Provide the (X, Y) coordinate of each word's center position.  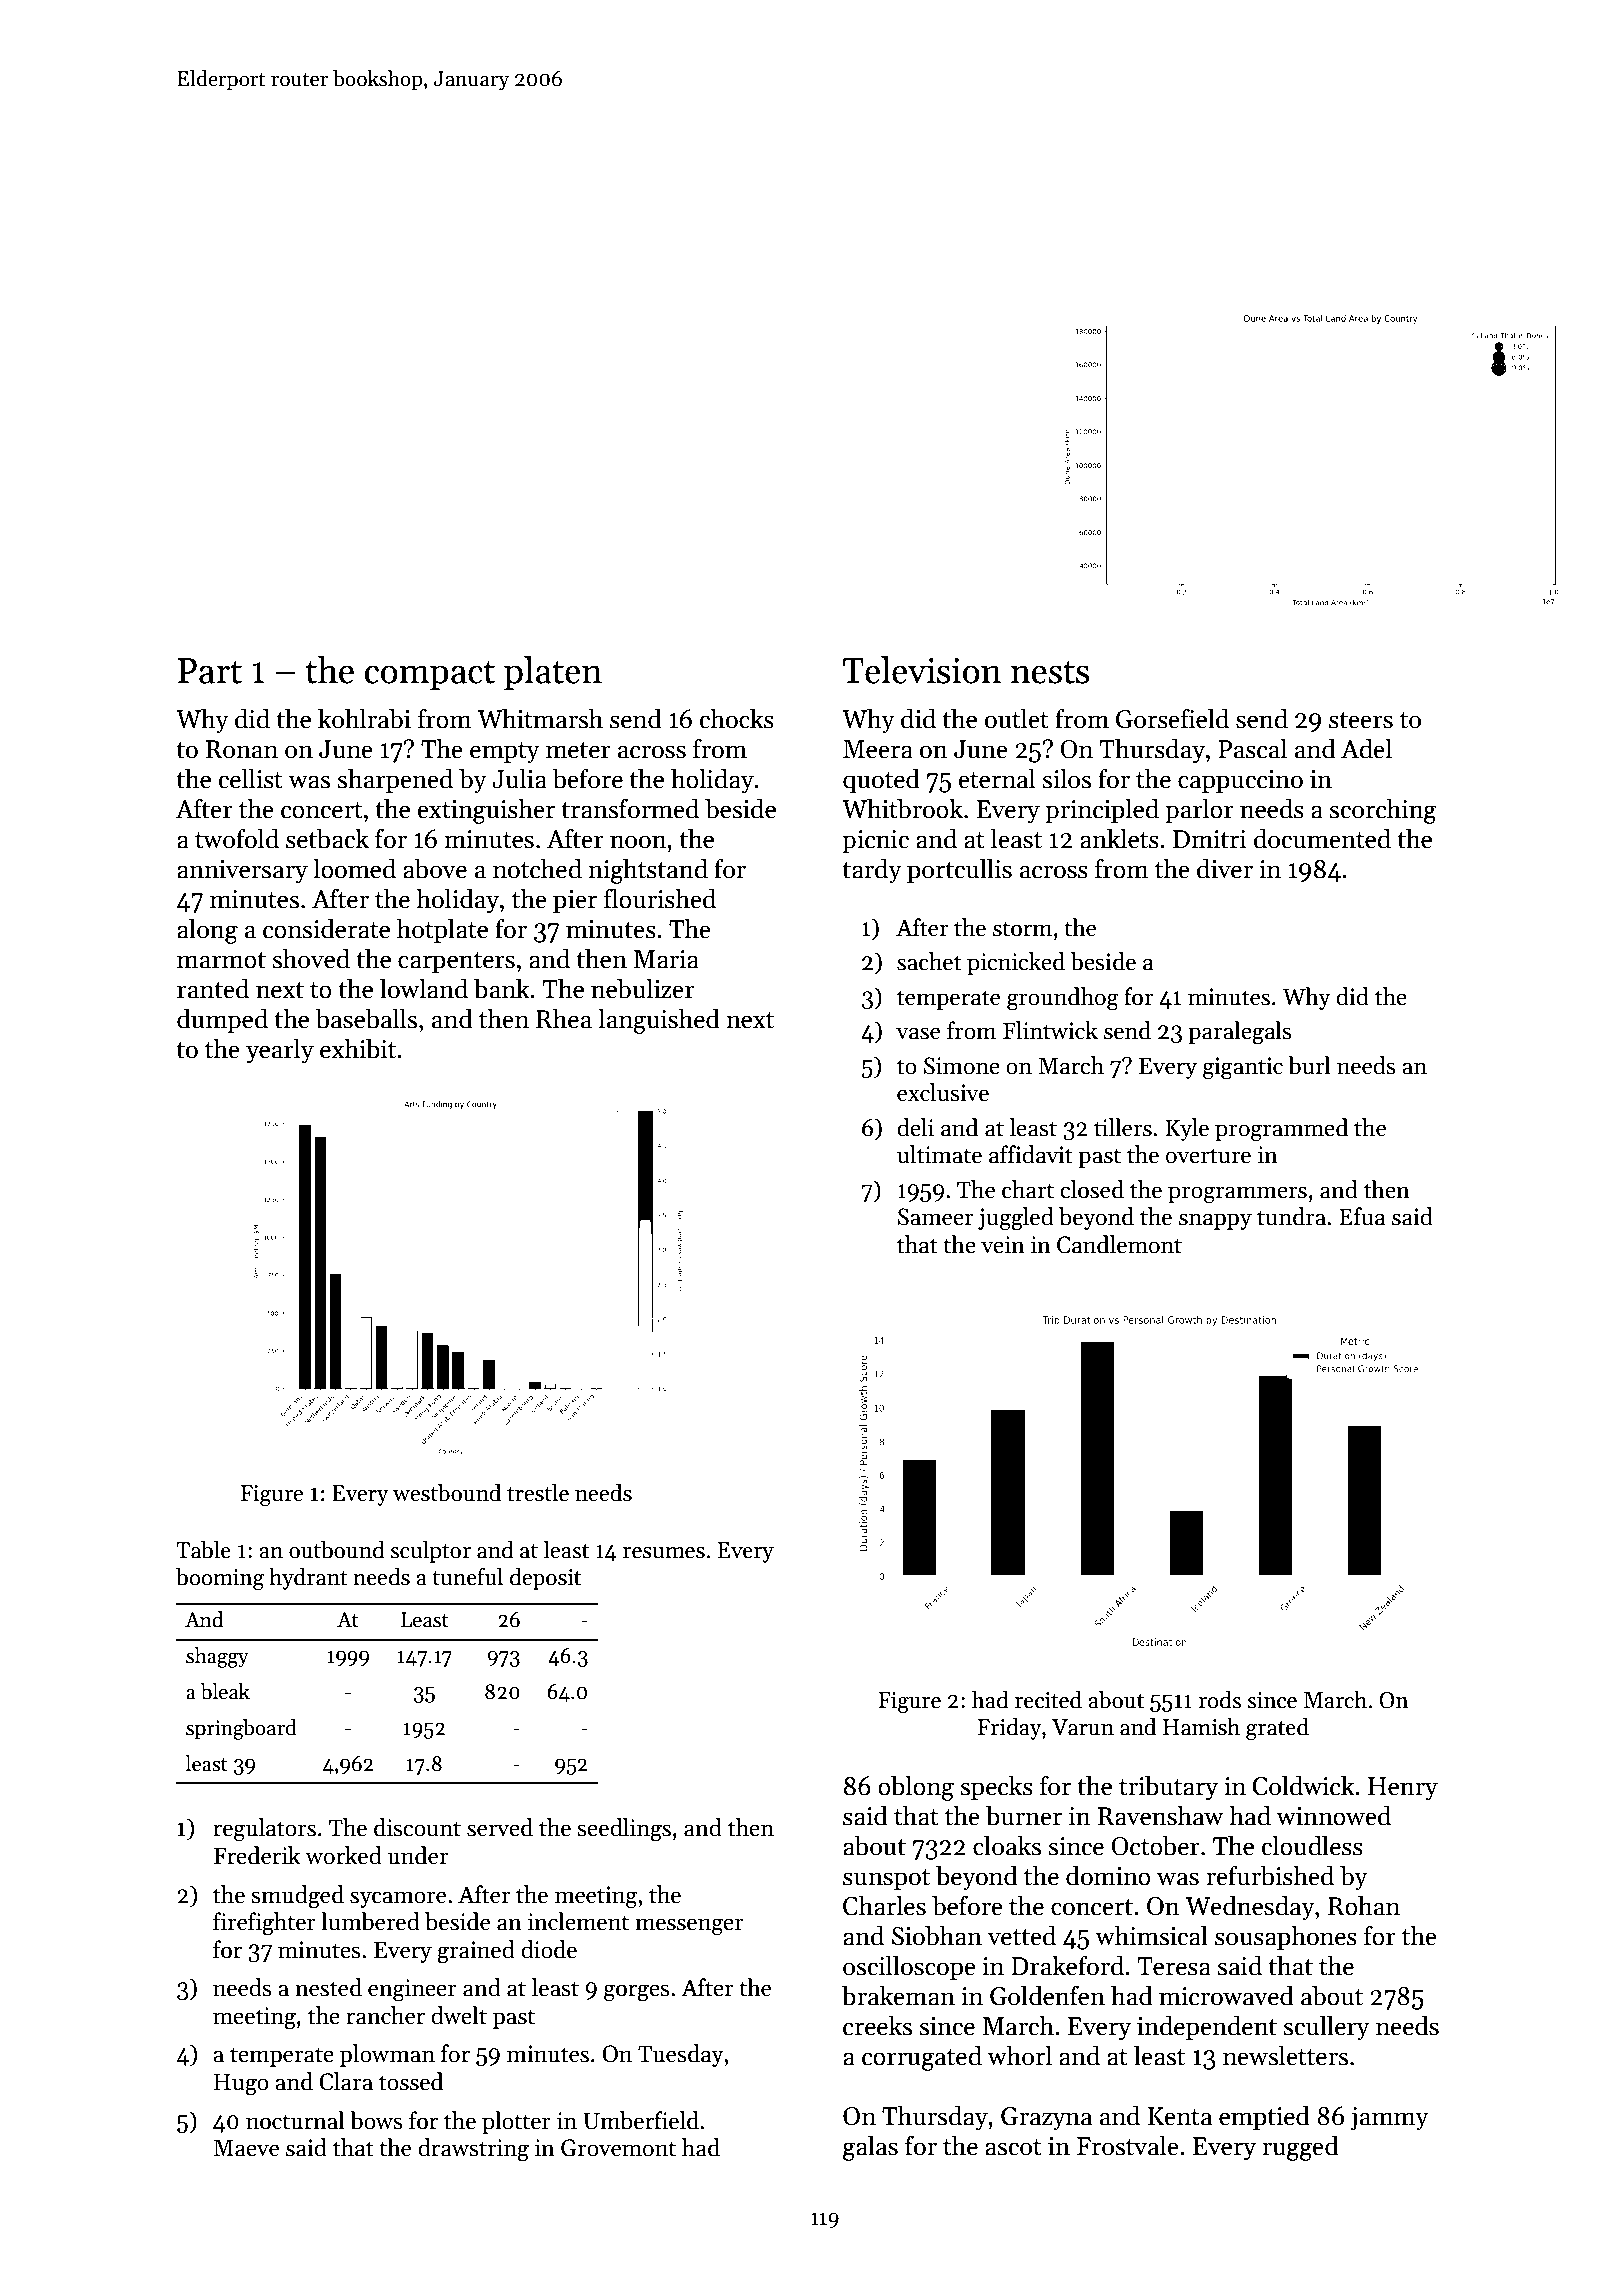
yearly (280, 1051)
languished (659, 1021)
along (207, 931)
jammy (1389, 2119)
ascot (1013, 2147)
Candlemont (1119, 1244)
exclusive (943, 1092)
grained (476, 1952)
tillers (1123, 1127)
